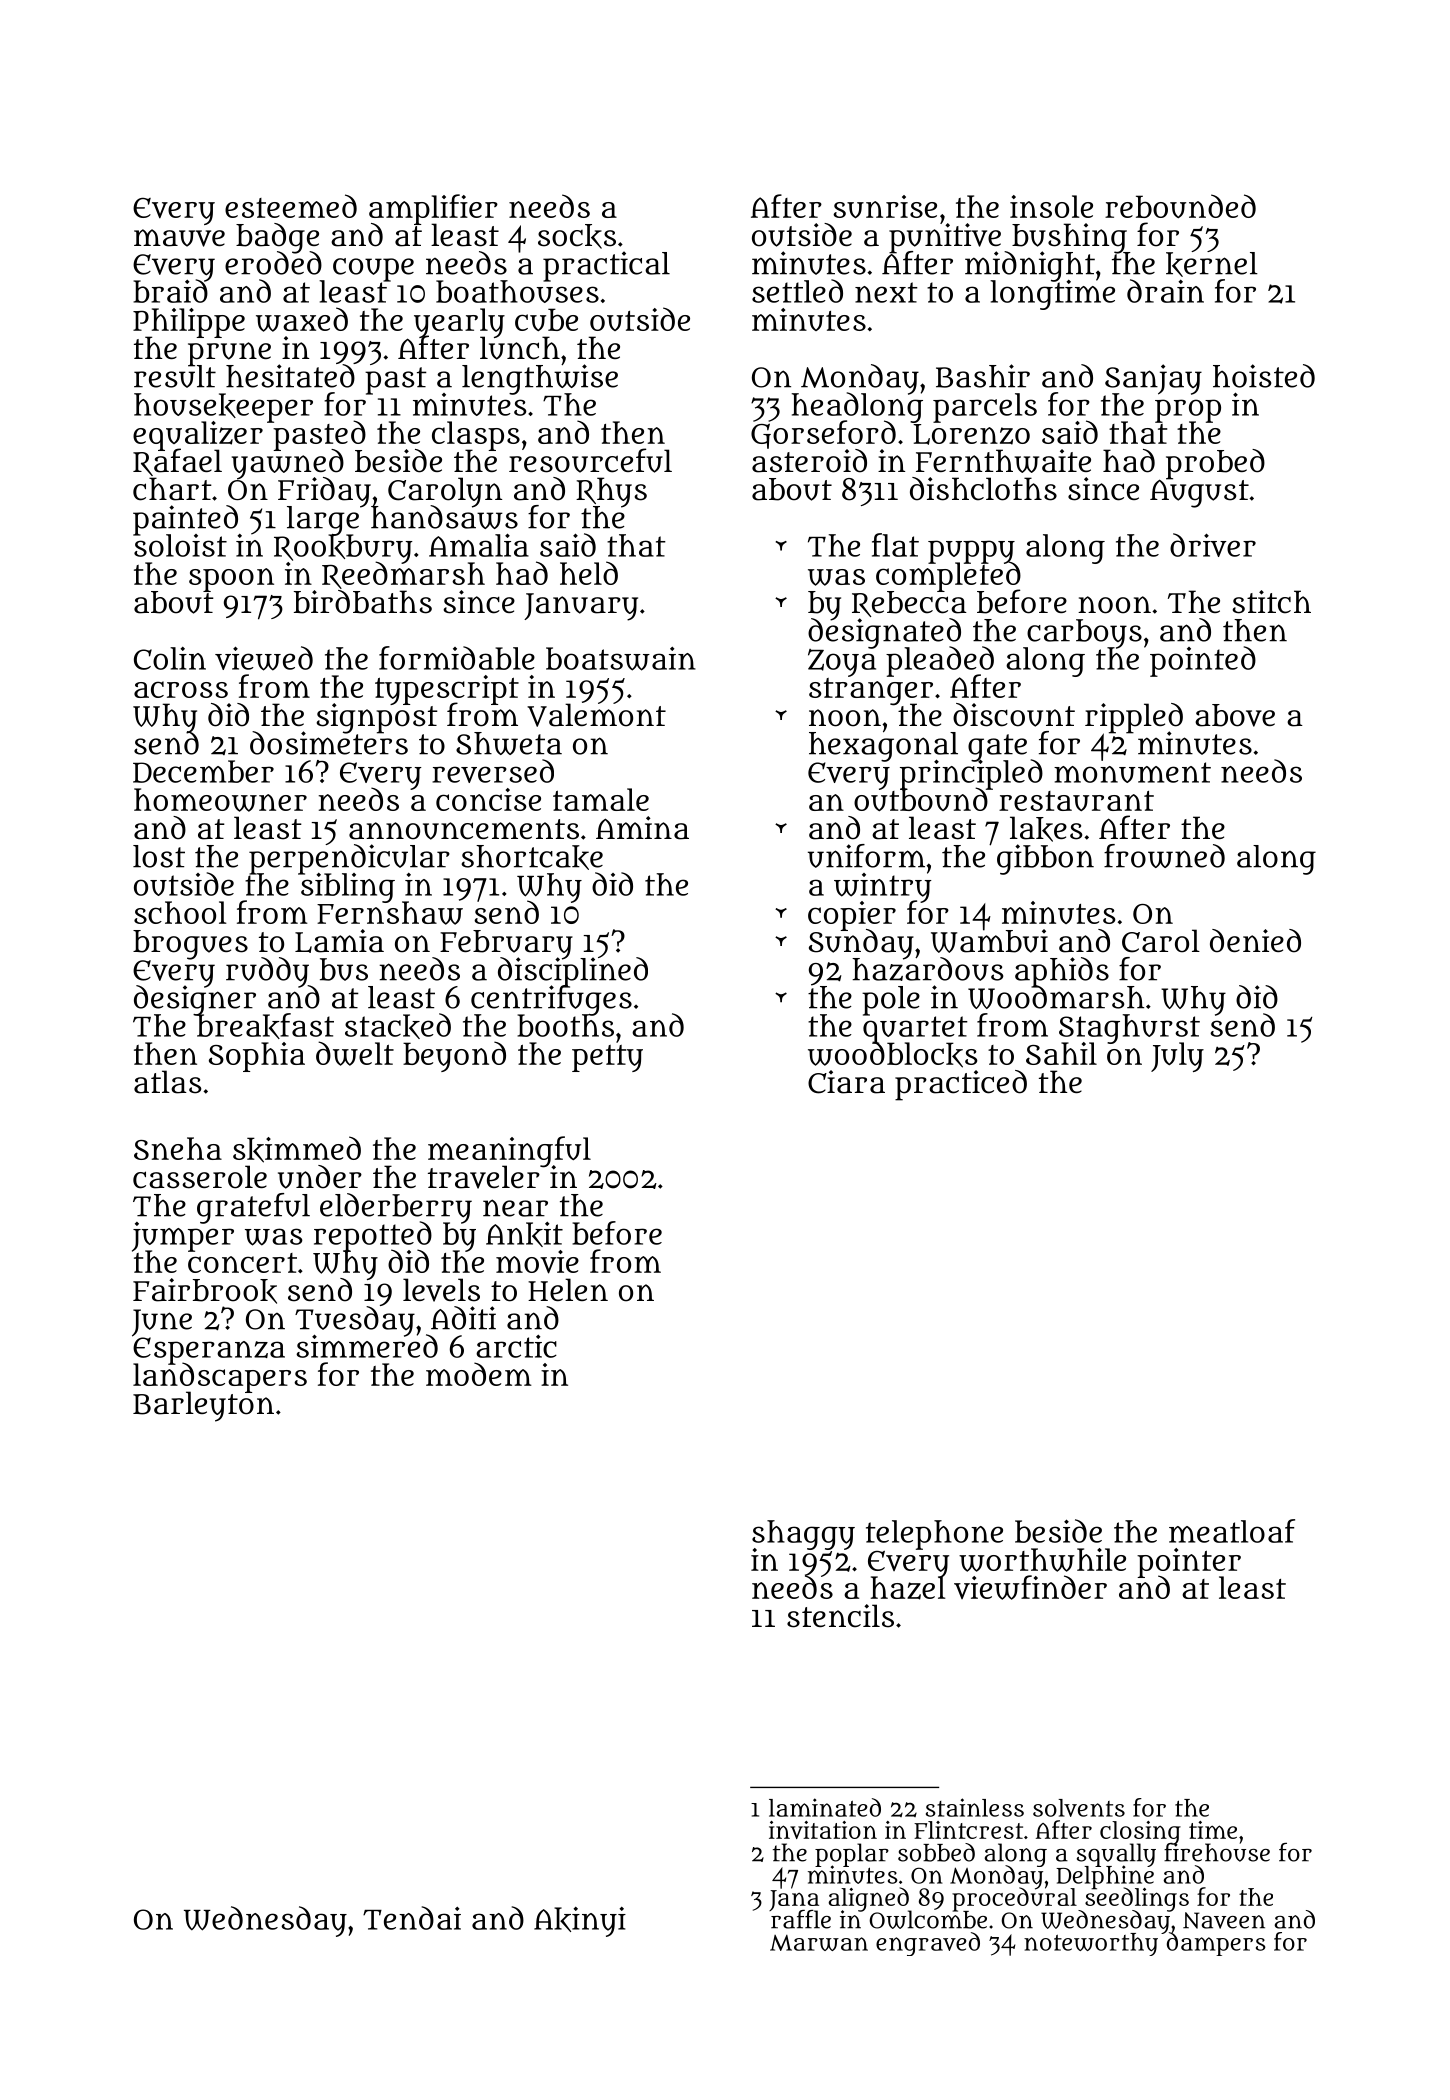 The image size is (1450, 2100). What do you see at coordinates (1271, 602) in the screenshot?
I see `stitch` at bounding box center [1271, 602].
